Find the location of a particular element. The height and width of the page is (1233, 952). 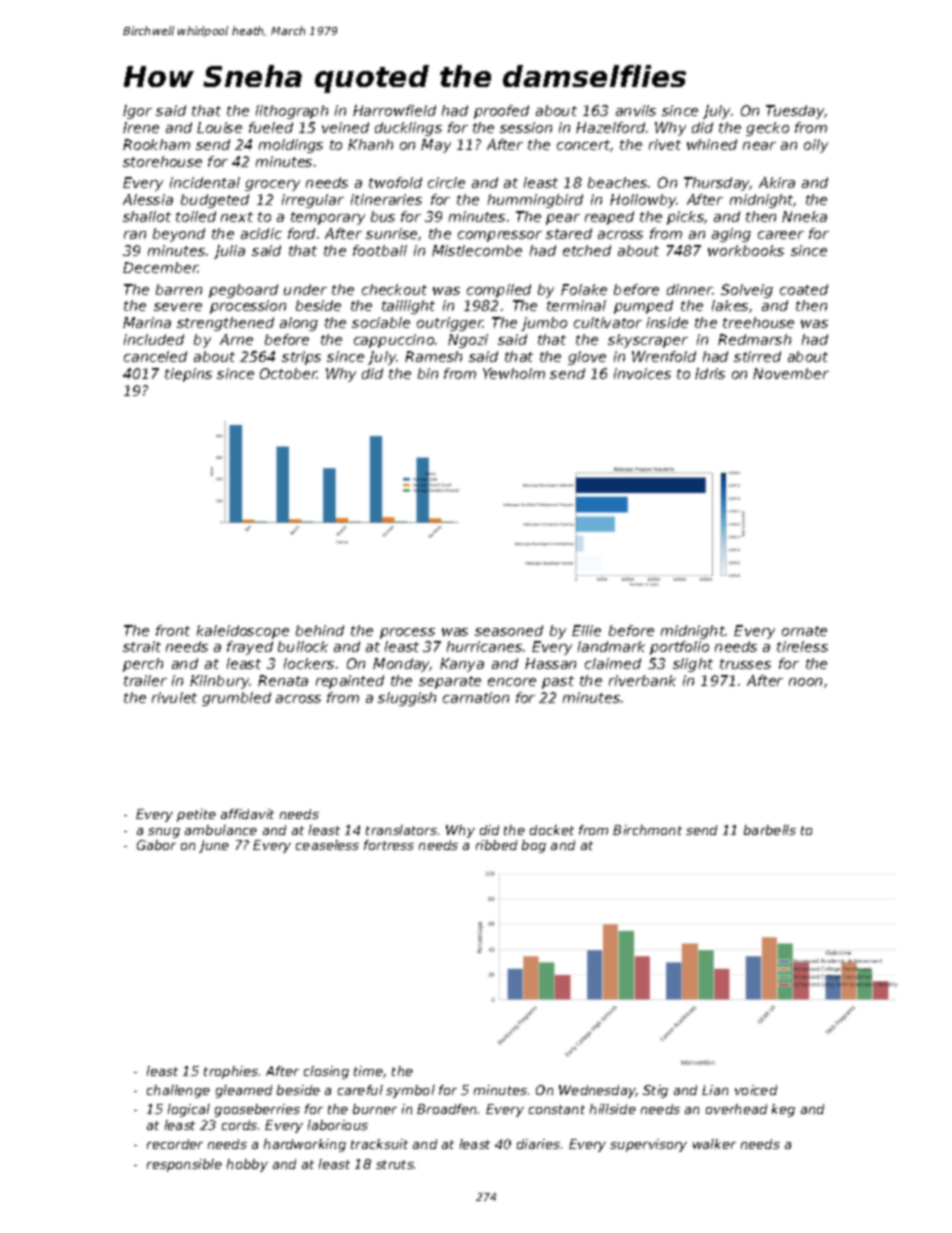

barbells is located at coordinates (770, 830).
